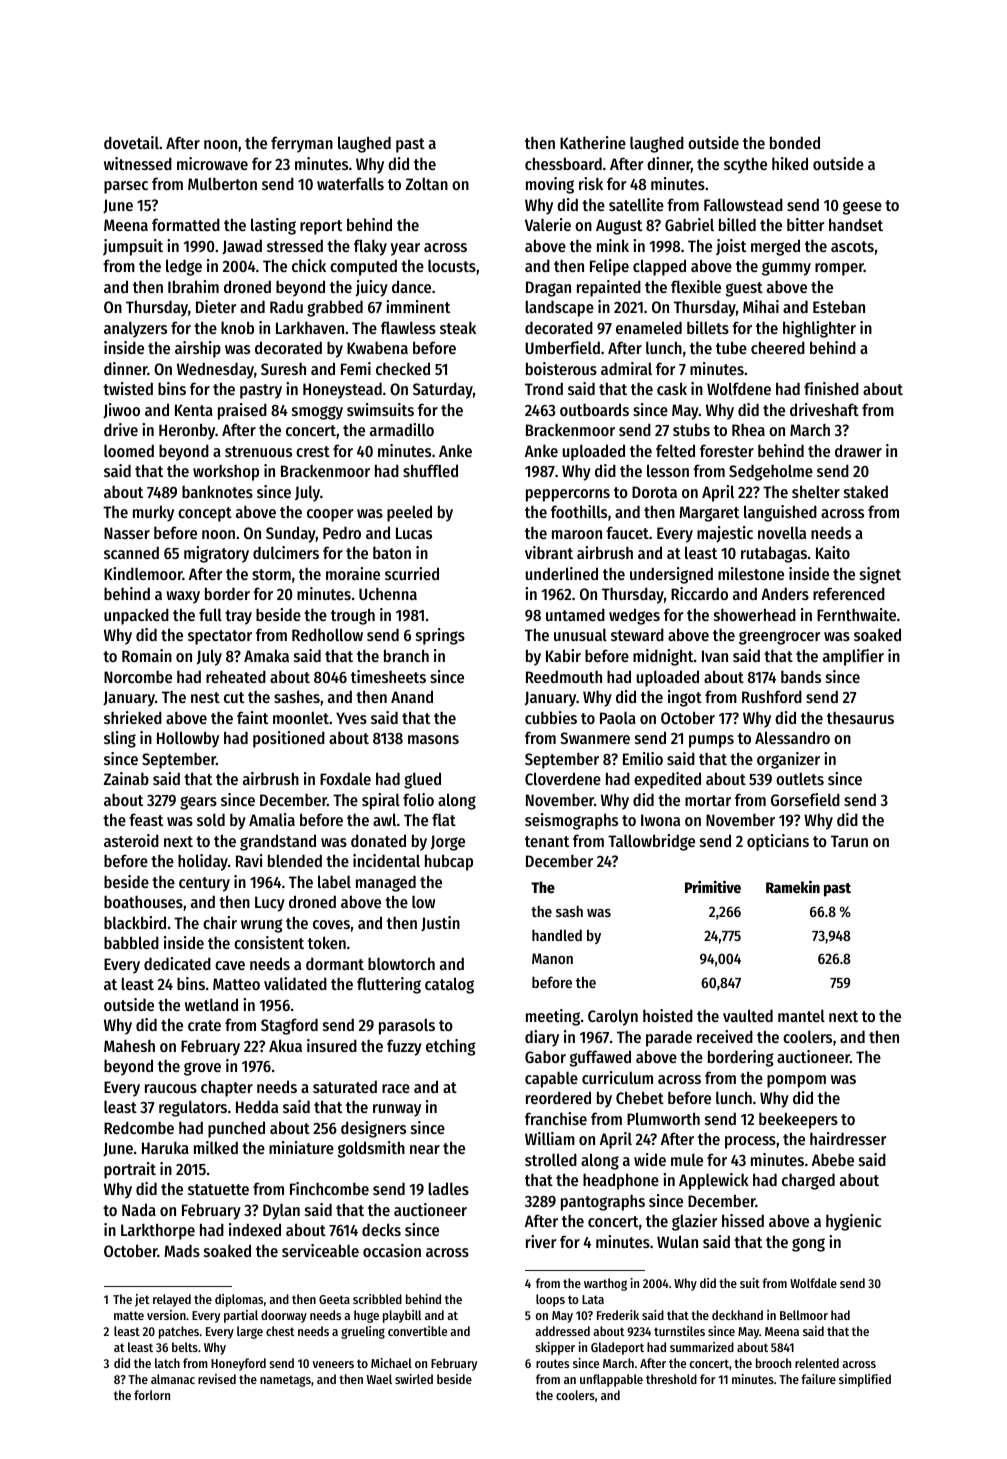  Describe the element at coordinates (649, 327) in the screenshot. I see `enameled` at that location.
